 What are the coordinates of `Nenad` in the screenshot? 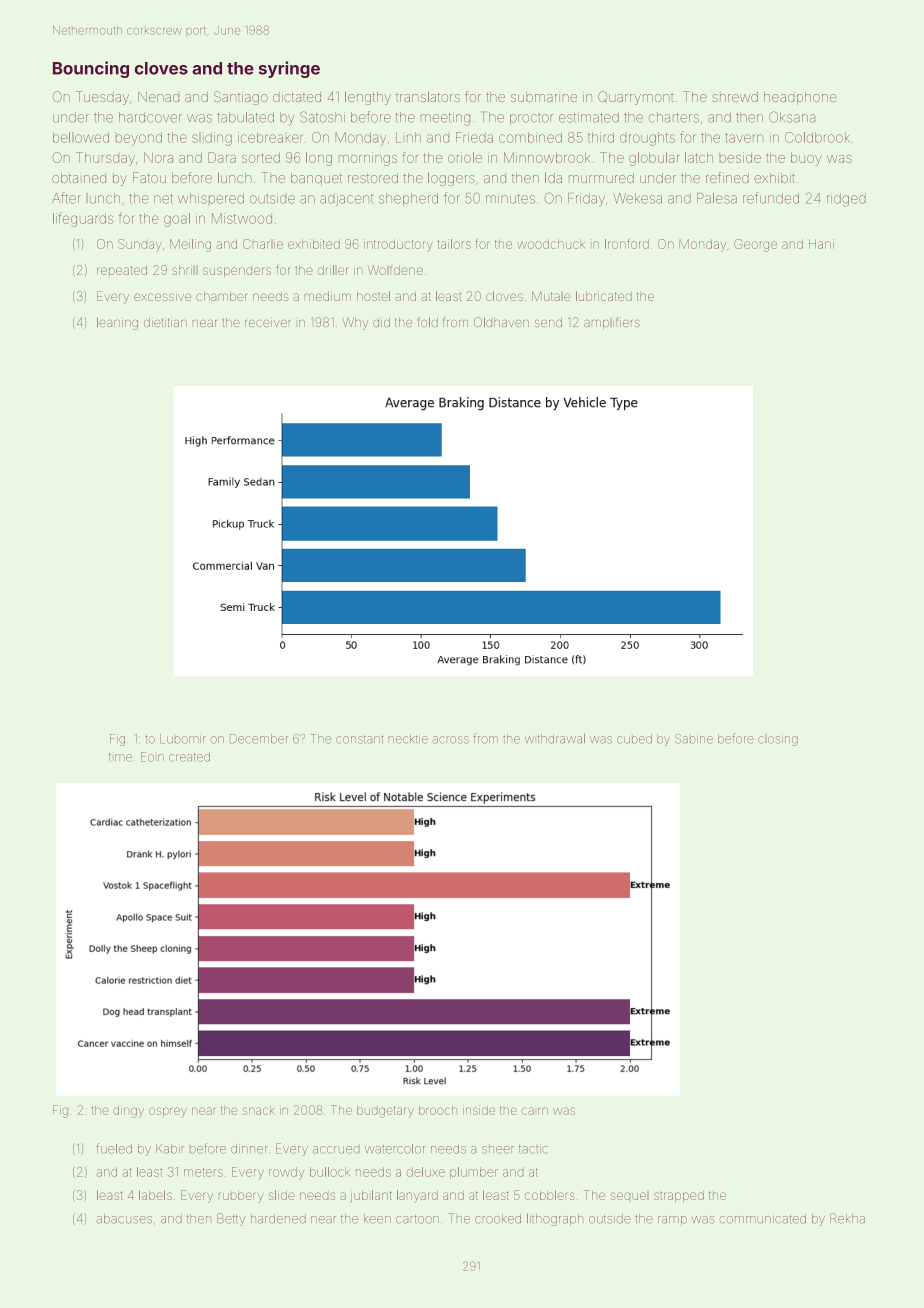 It's located at (158, 97).
